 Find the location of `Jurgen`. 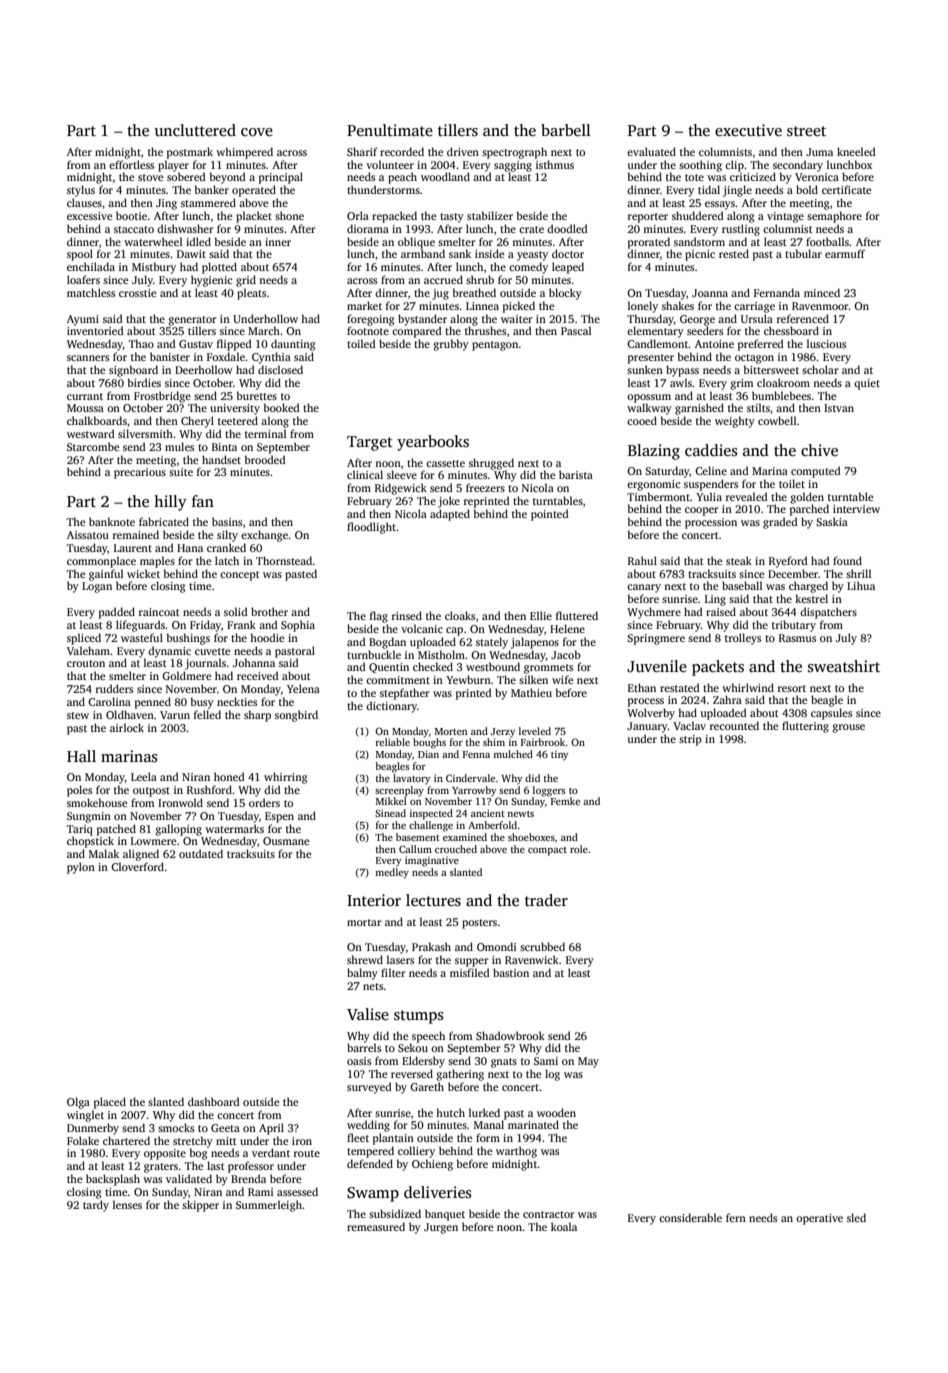

Jurgen is located at coordinates (441, 1228).
